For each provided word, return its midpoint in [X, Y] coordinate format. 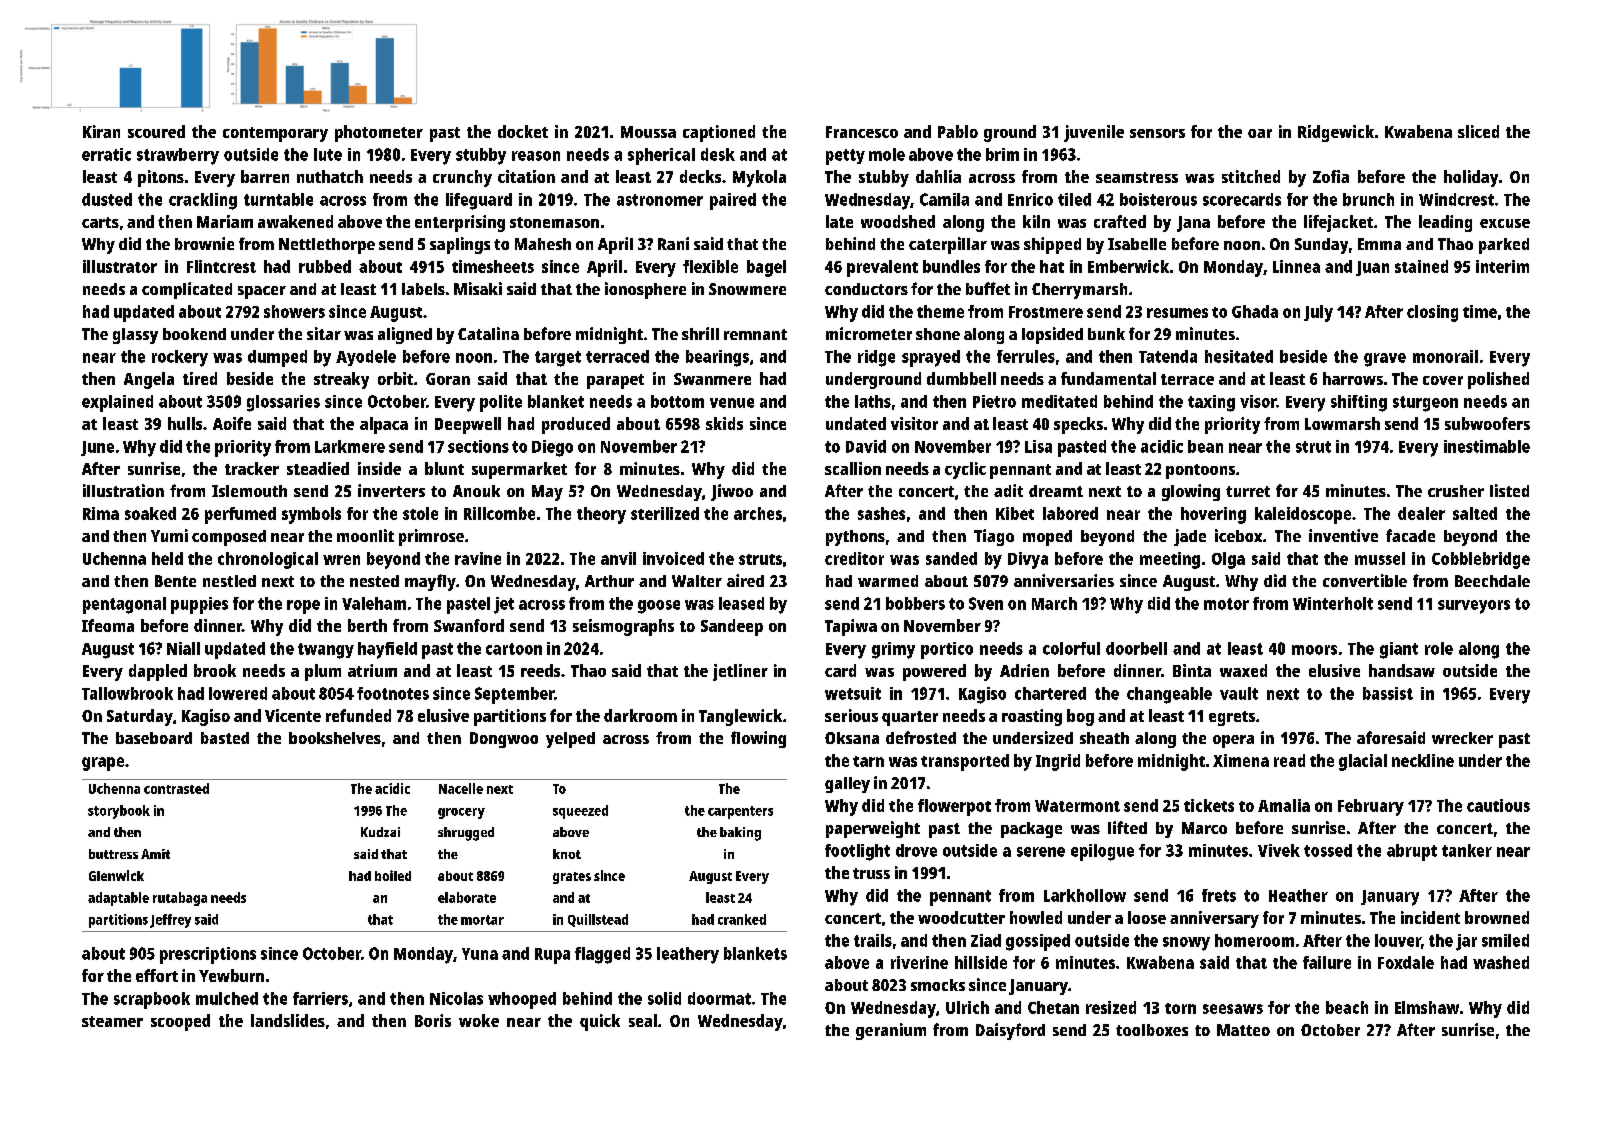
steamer [112, 1021]
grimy [893, 650]
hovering [1213, 515]
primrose [431, 537]
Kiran [101, 131]
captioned [719, 133]
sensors [1157, 133]
